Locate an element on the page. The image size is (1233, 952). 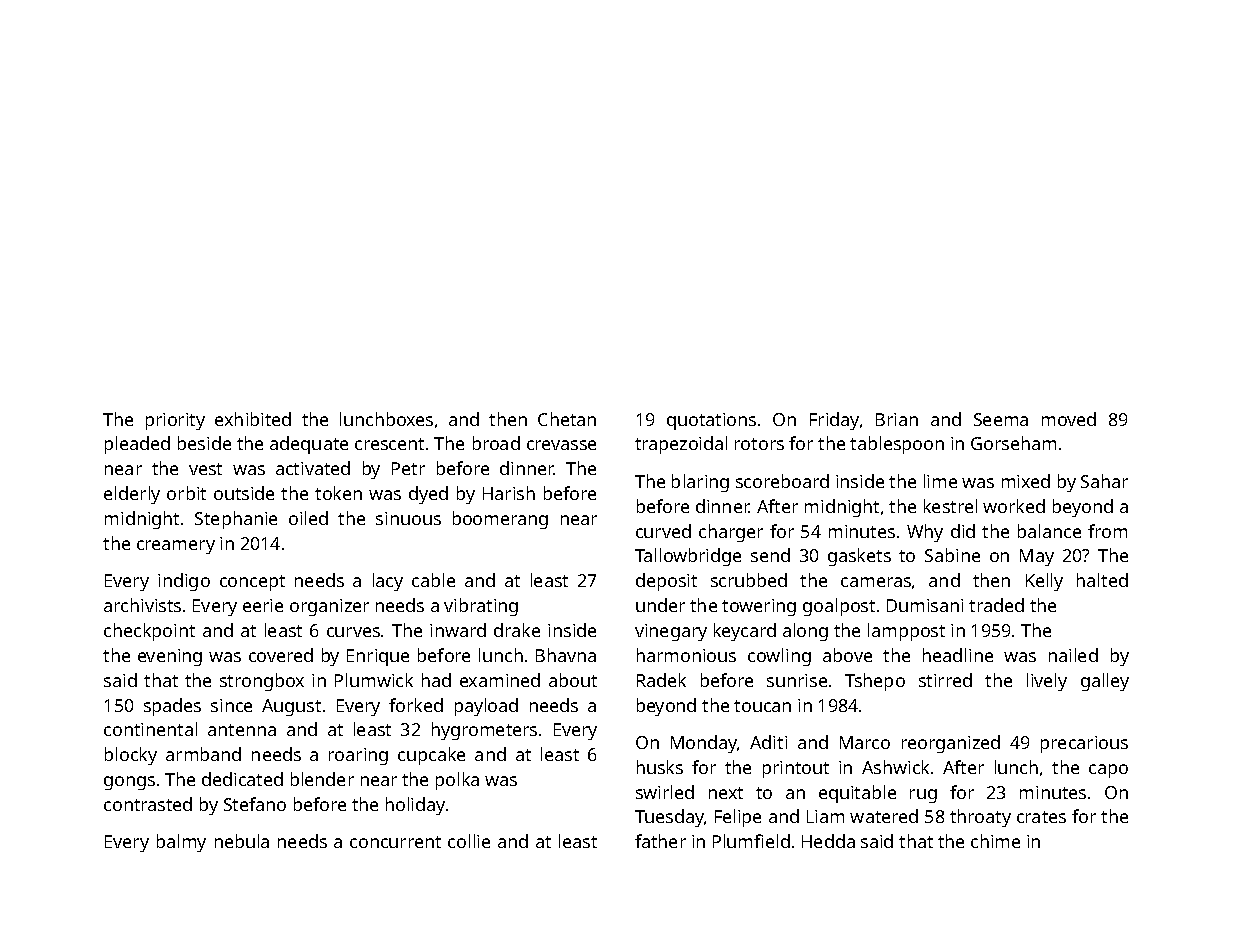
worked is located at coordinates (1014, 506).
